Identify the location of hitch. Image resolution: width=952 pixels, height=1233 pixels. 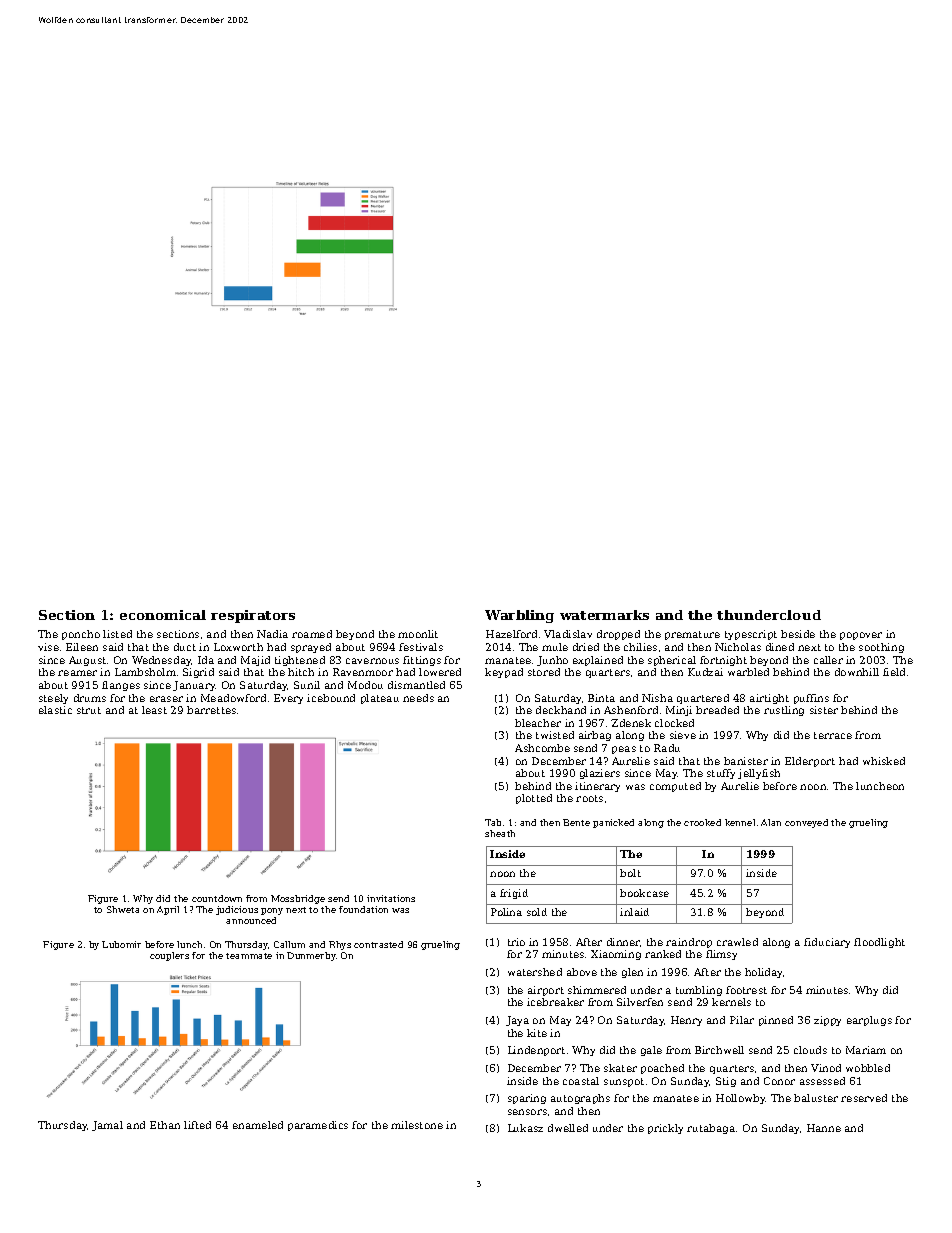
(301, 672).
